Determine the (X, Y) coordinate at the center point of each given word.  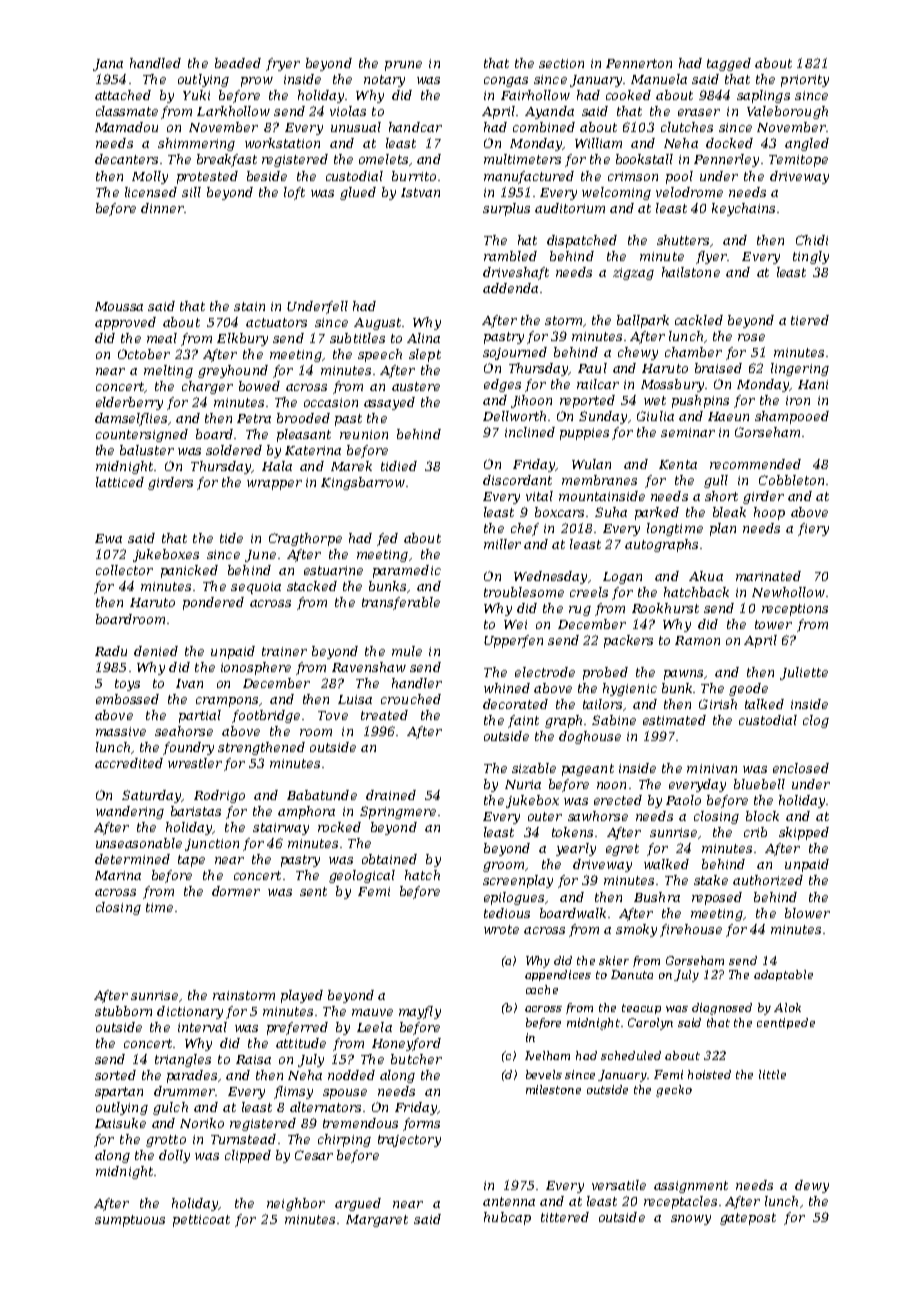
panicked (189, 571)
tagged (729, 64)
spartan (119, 1093)
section (561, 63)
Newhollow (788, 592)
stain (249, 306)
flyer (711, 257)
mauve (372, 1012)
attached (123, 95)
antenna (509, 1201)
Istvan (420, 192)
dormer (236, 891)
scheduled (631, 1055)
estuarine (333, 570)
